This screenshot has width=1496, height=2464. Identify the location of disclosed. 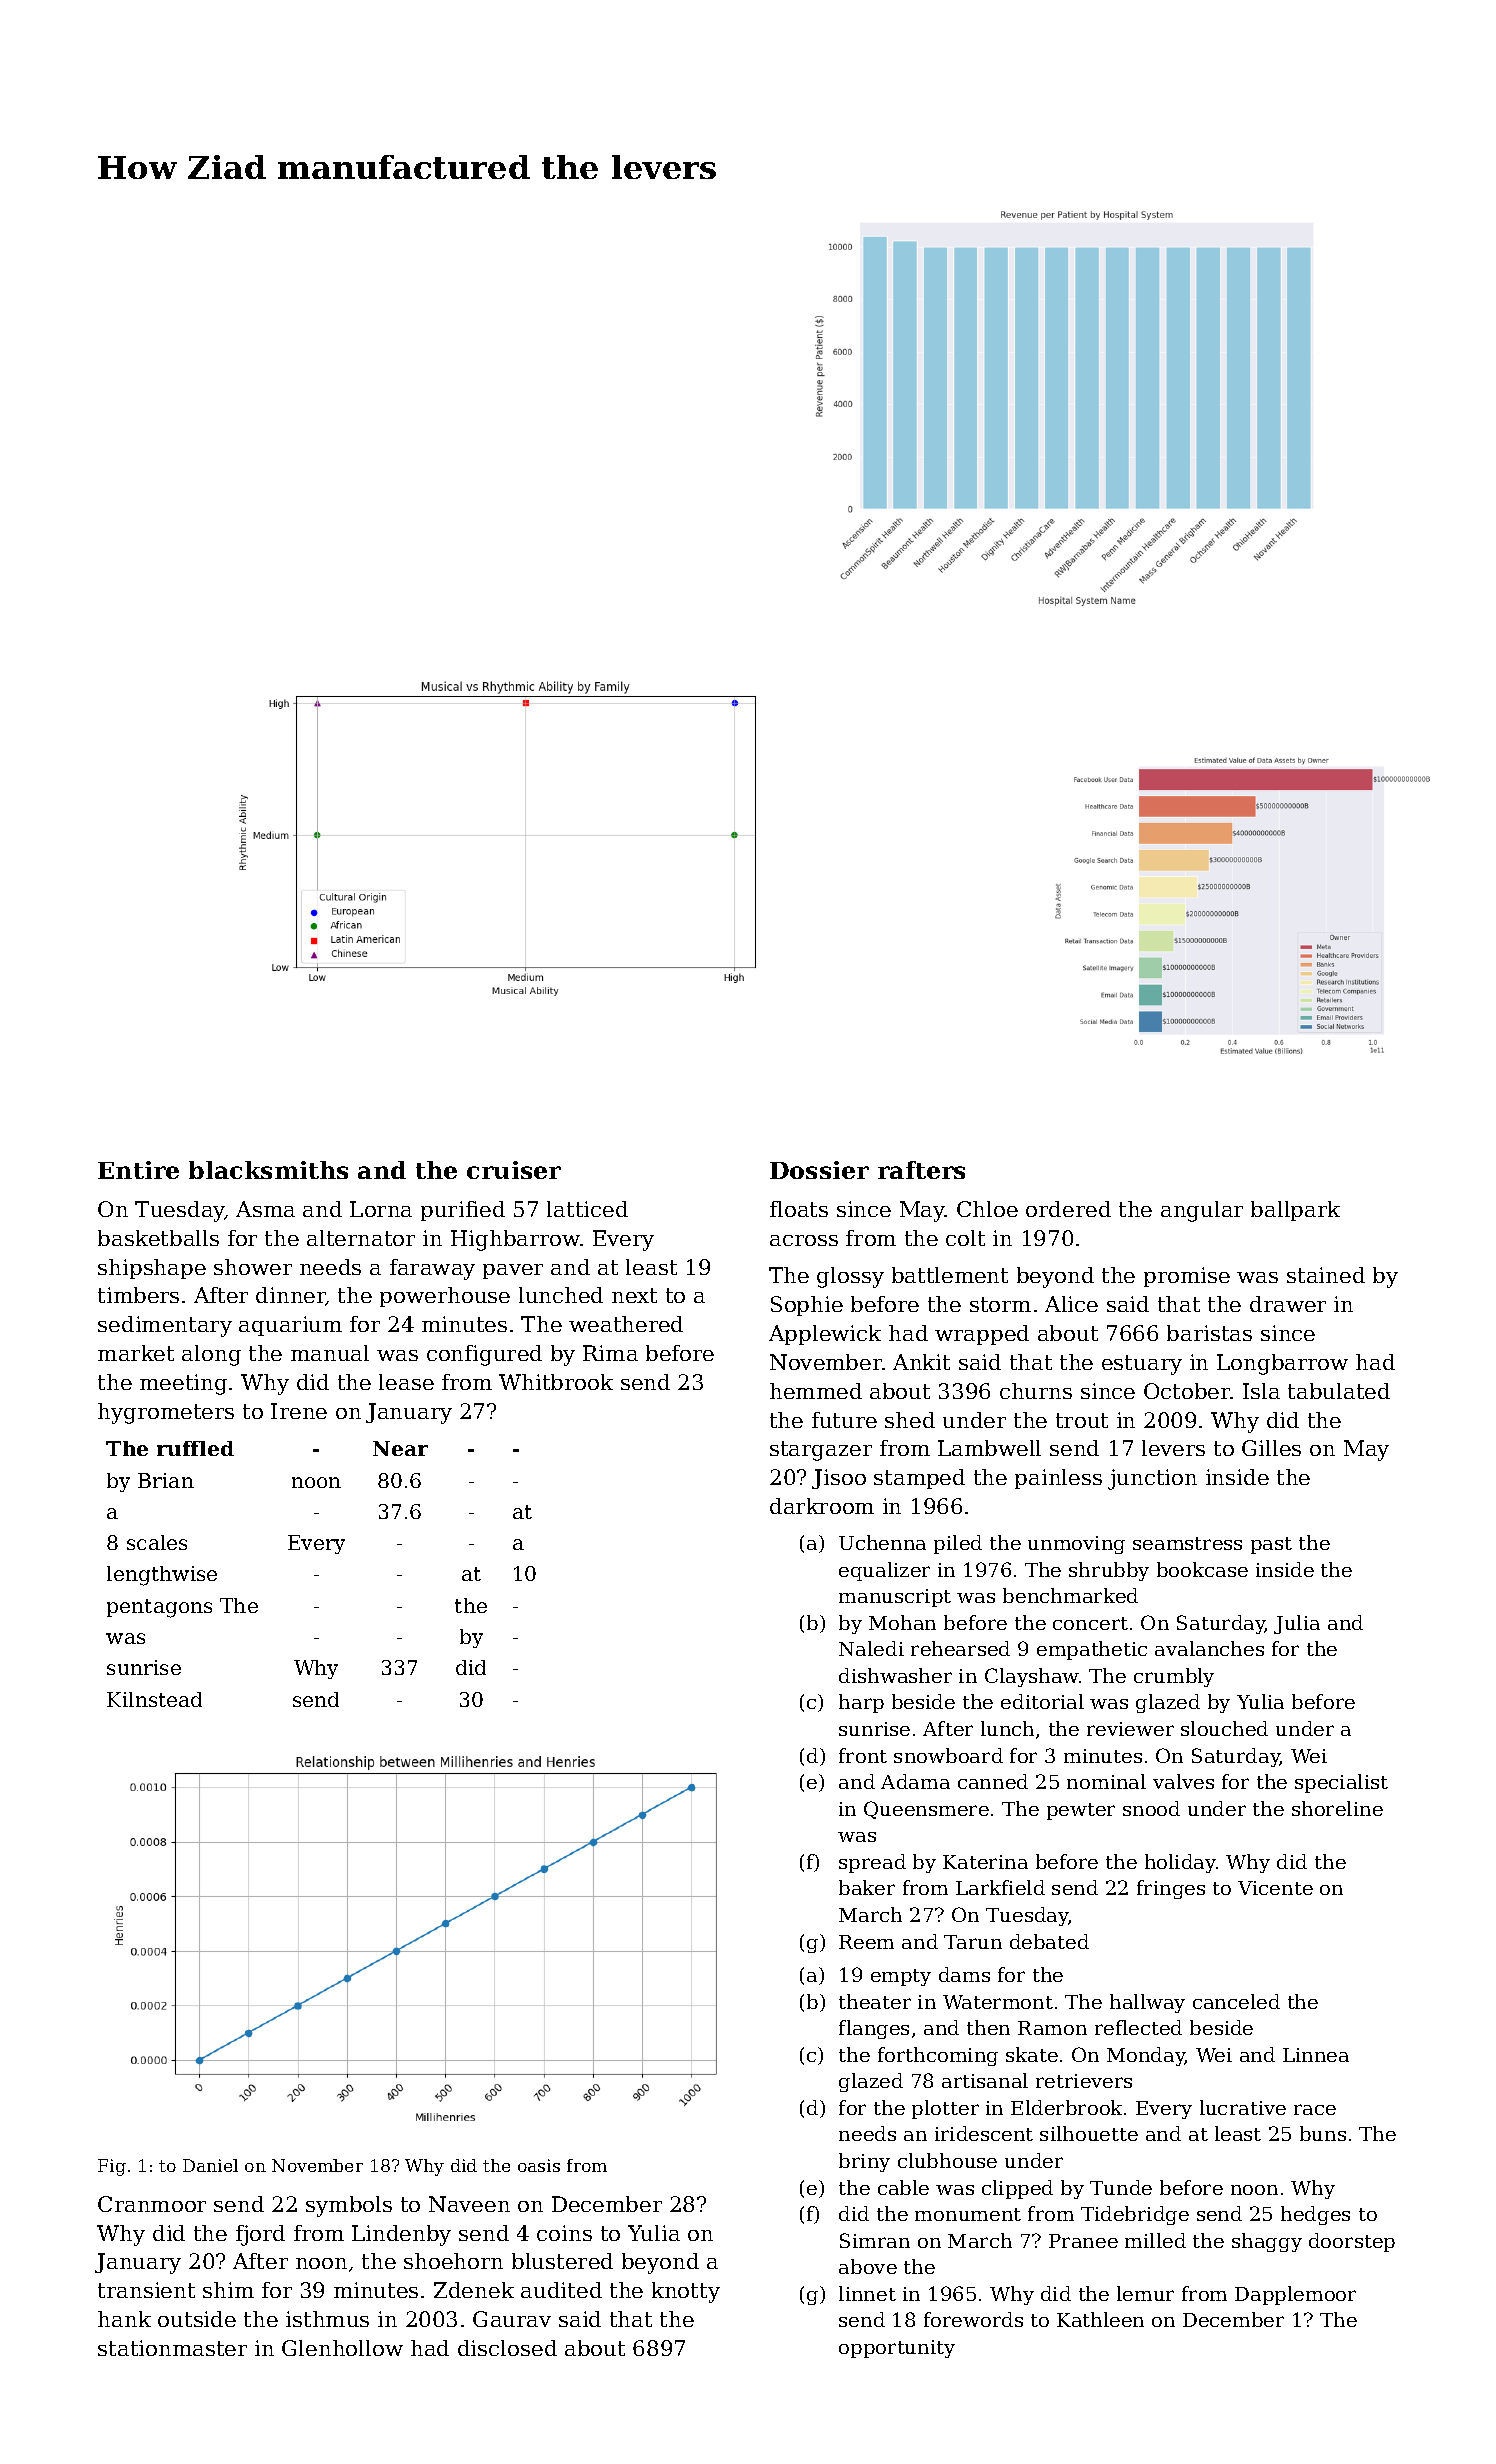
(507, 2348).
